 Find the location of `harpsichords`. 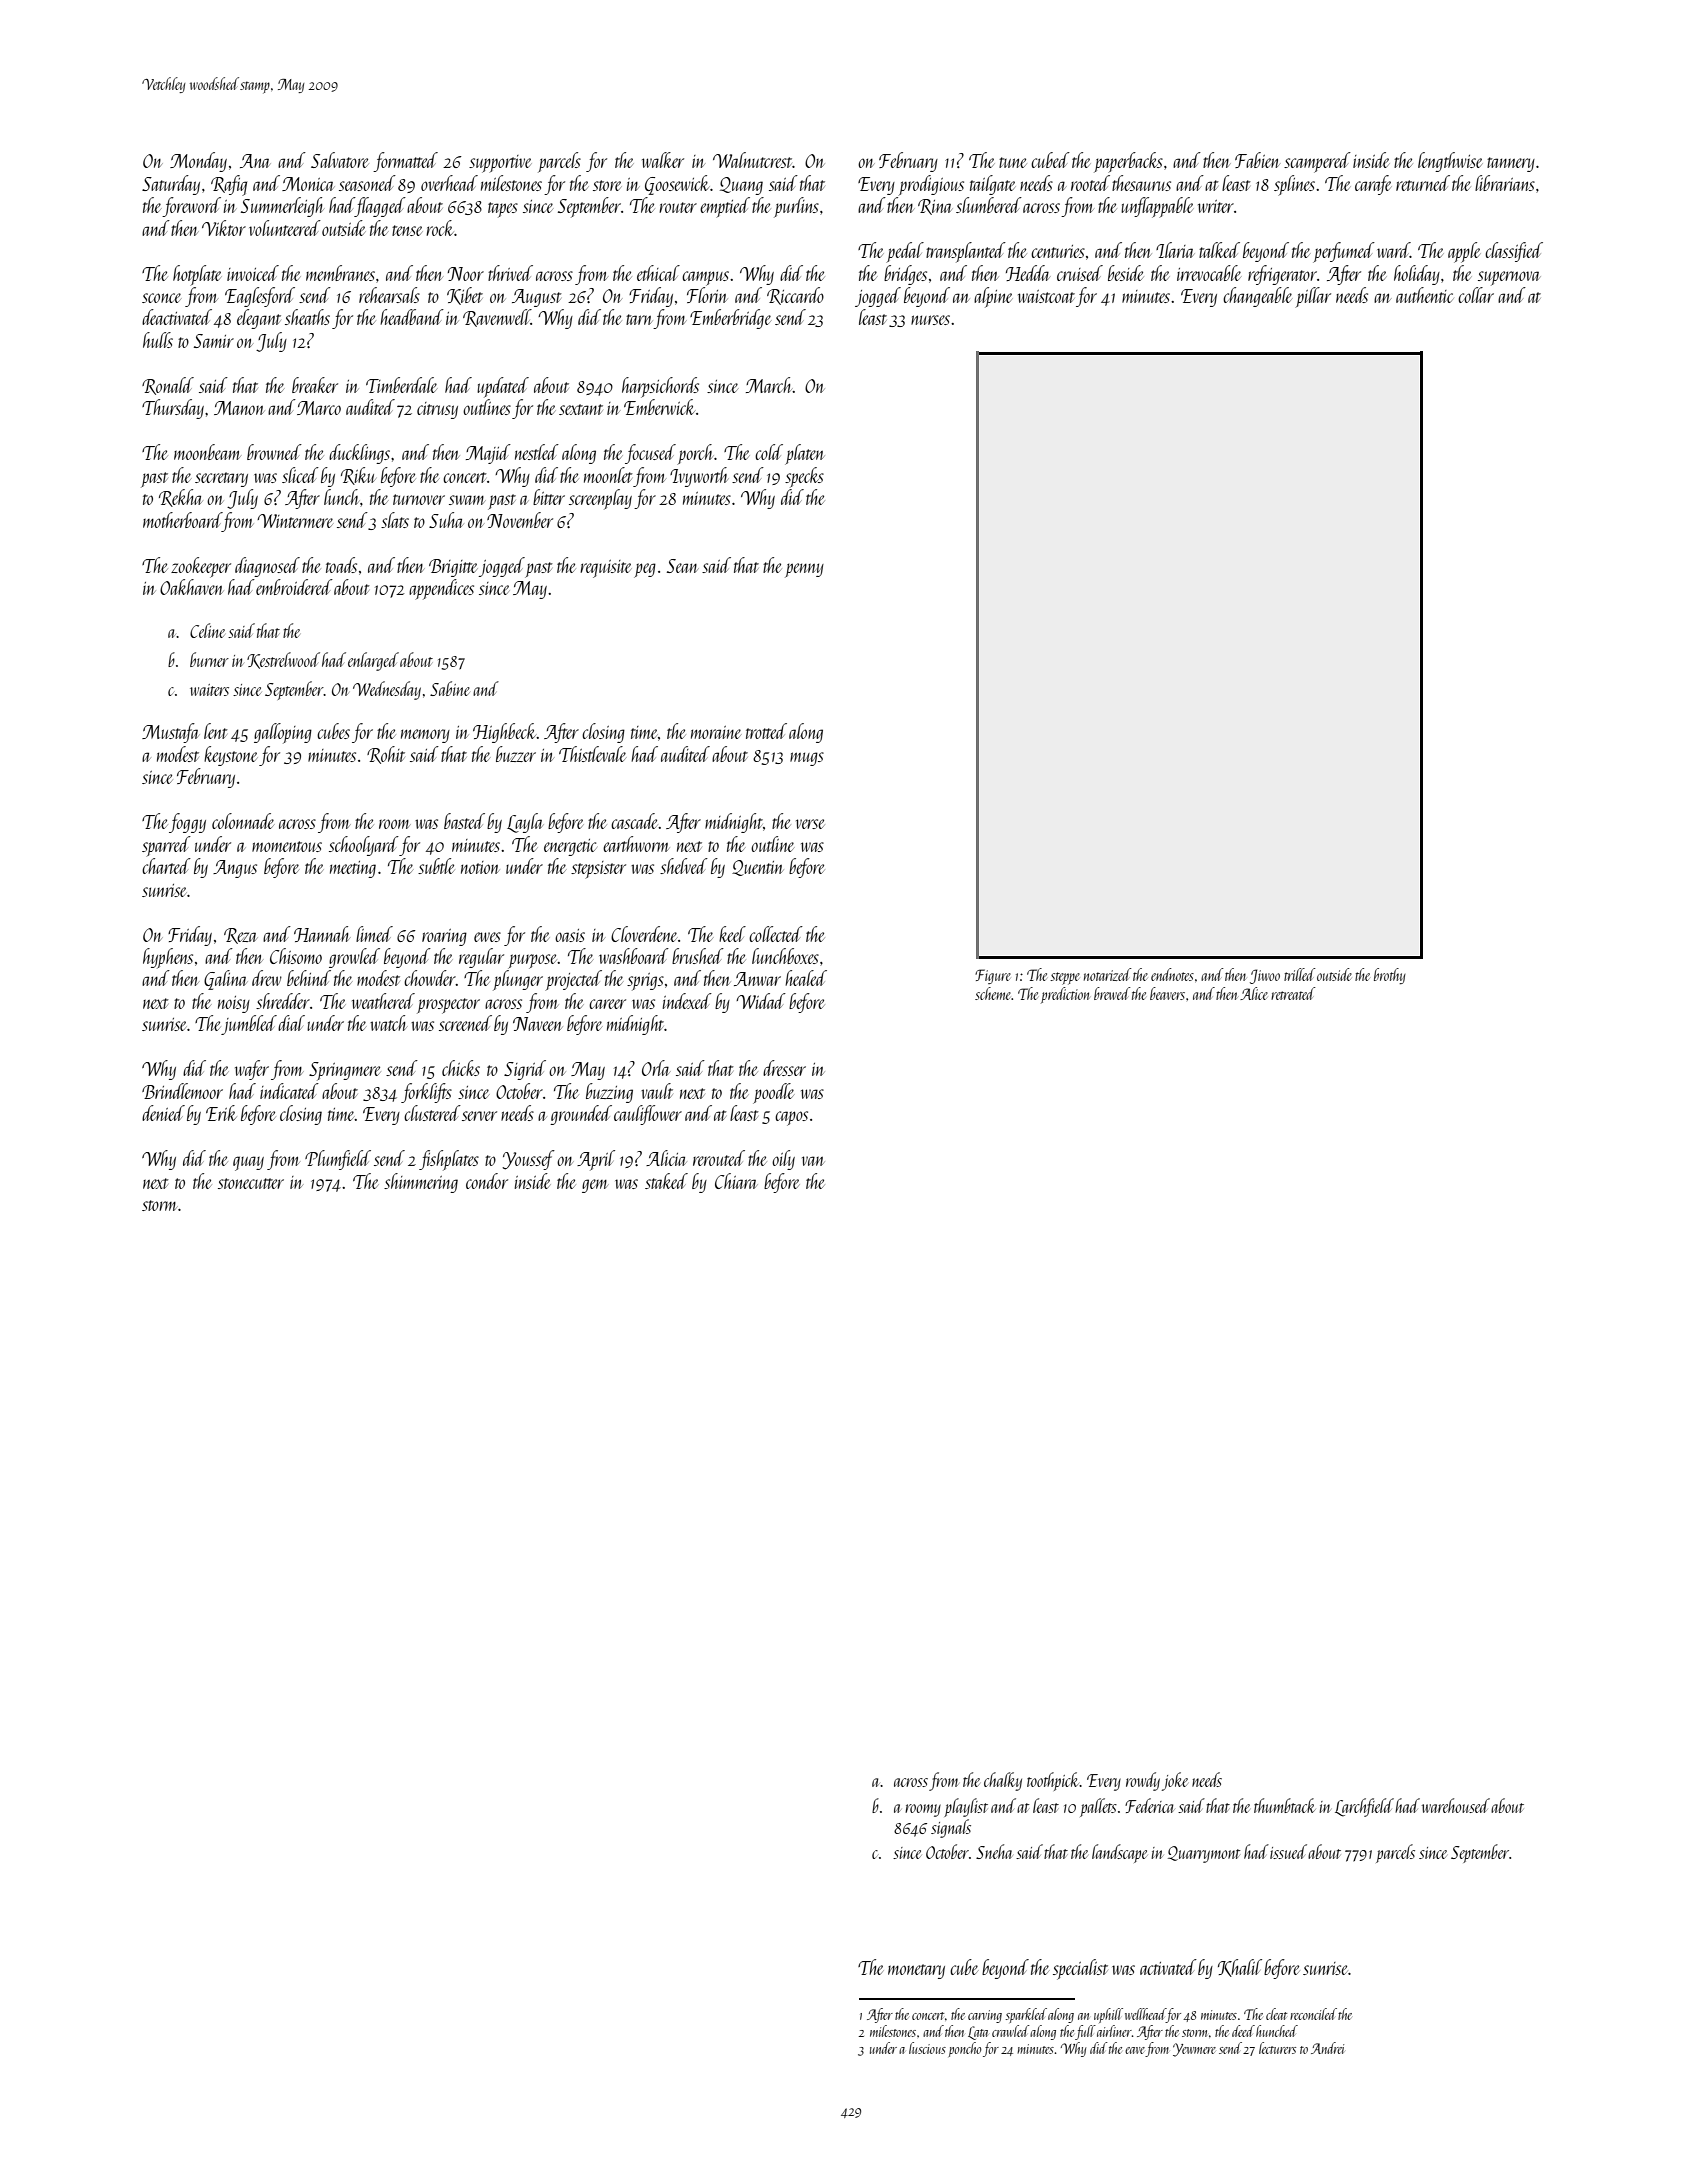

harpsichords is located at coordinates (660, 387).
